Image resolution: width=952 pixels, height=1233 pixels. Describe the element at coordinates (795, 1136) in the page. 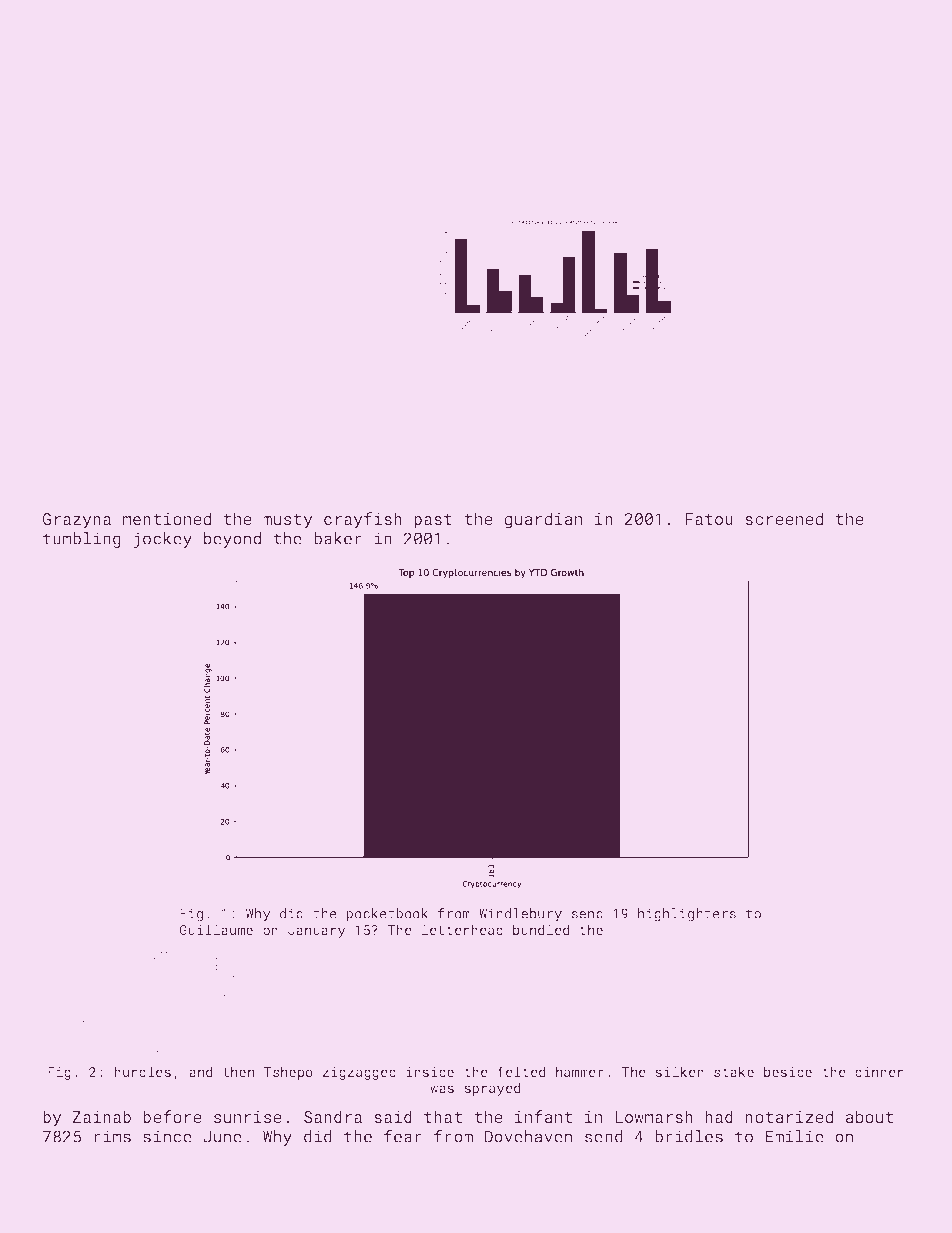

I see `Emilie` at that location.
